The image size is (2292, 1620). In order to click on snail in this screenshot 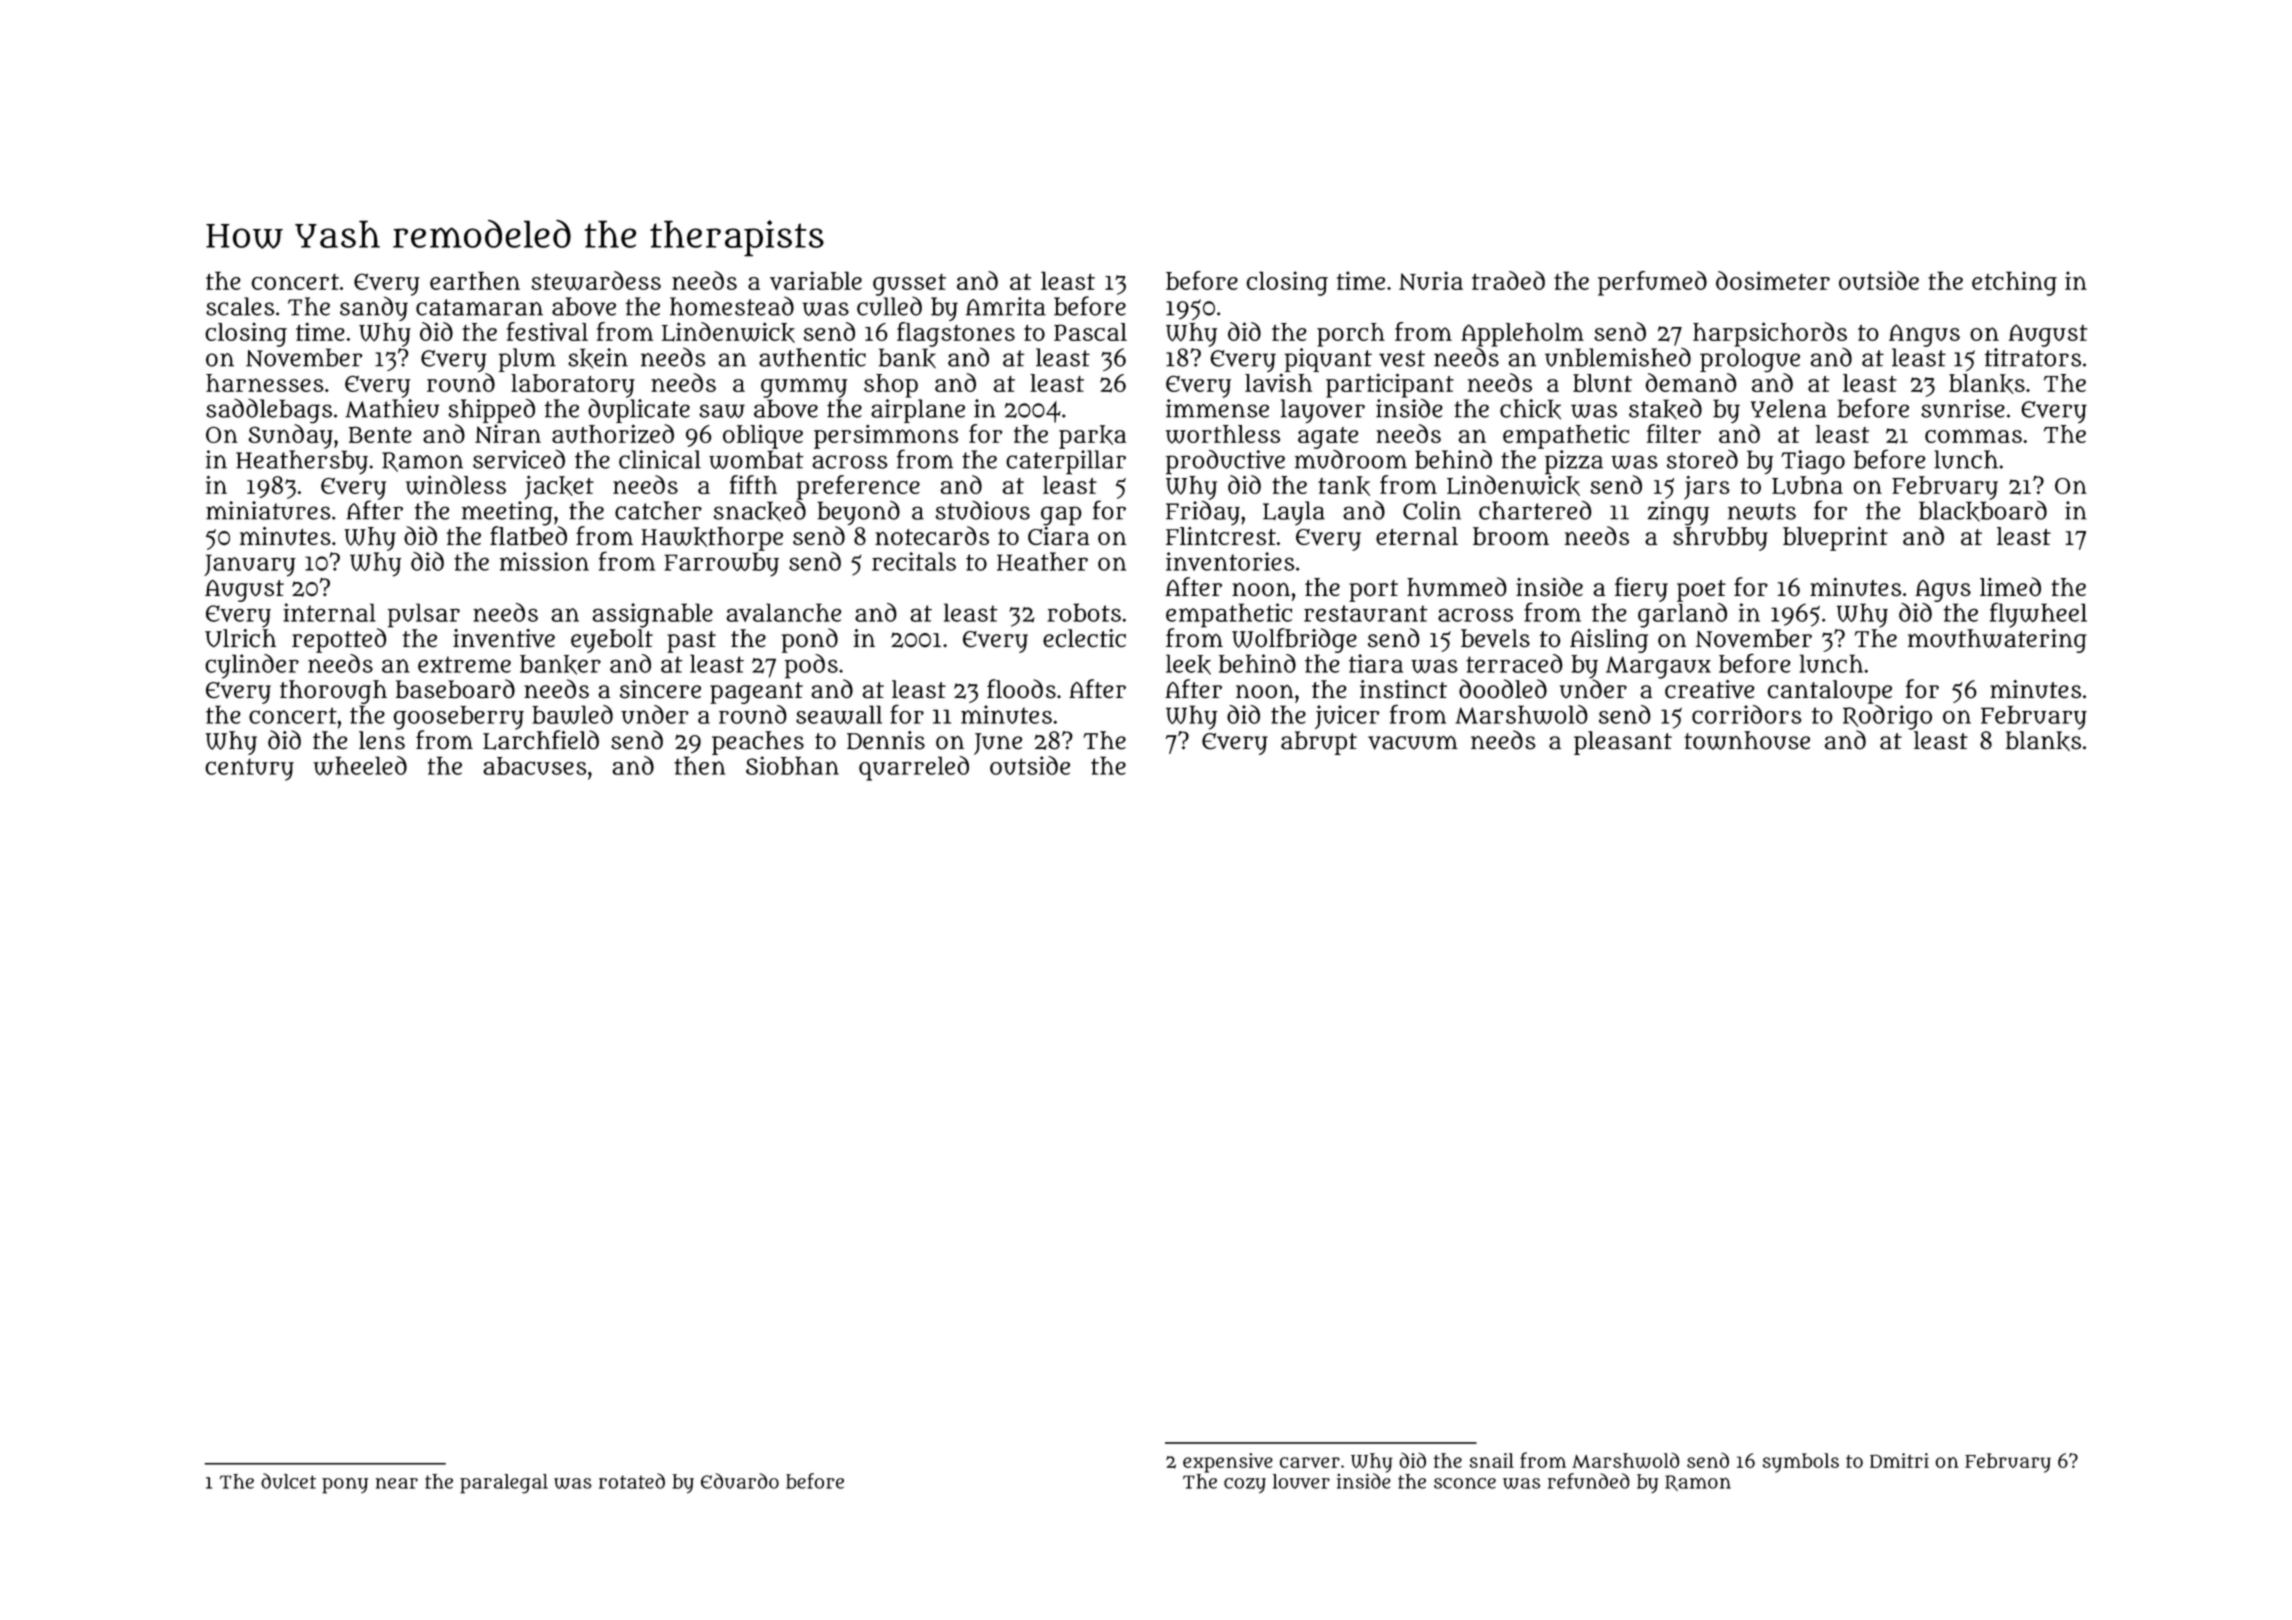, I will do `click(1492, 1460)`.
